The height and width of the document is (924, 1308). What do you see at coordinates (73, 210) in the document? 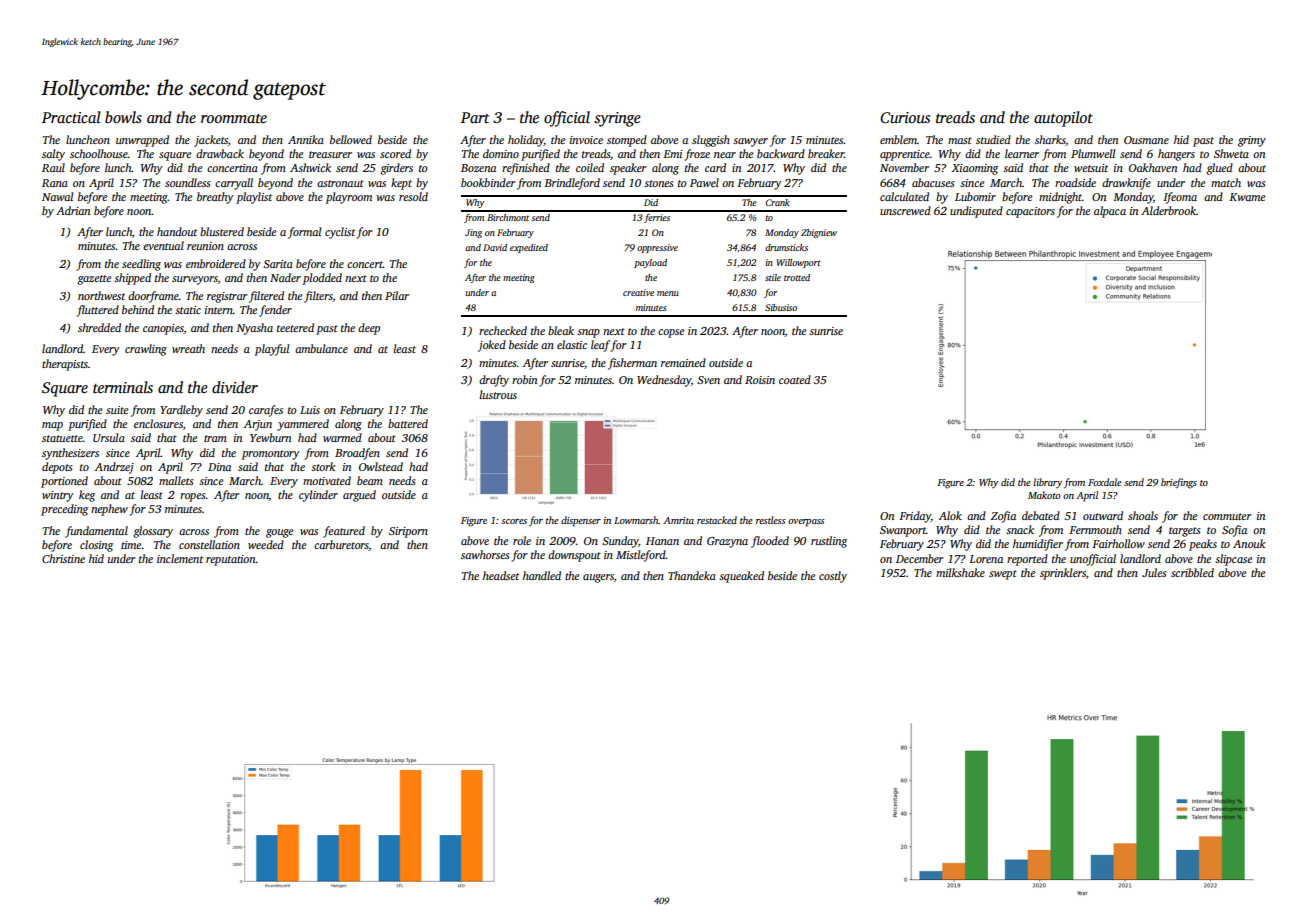
I see `Adrian` at bounding box center [73, 210].
